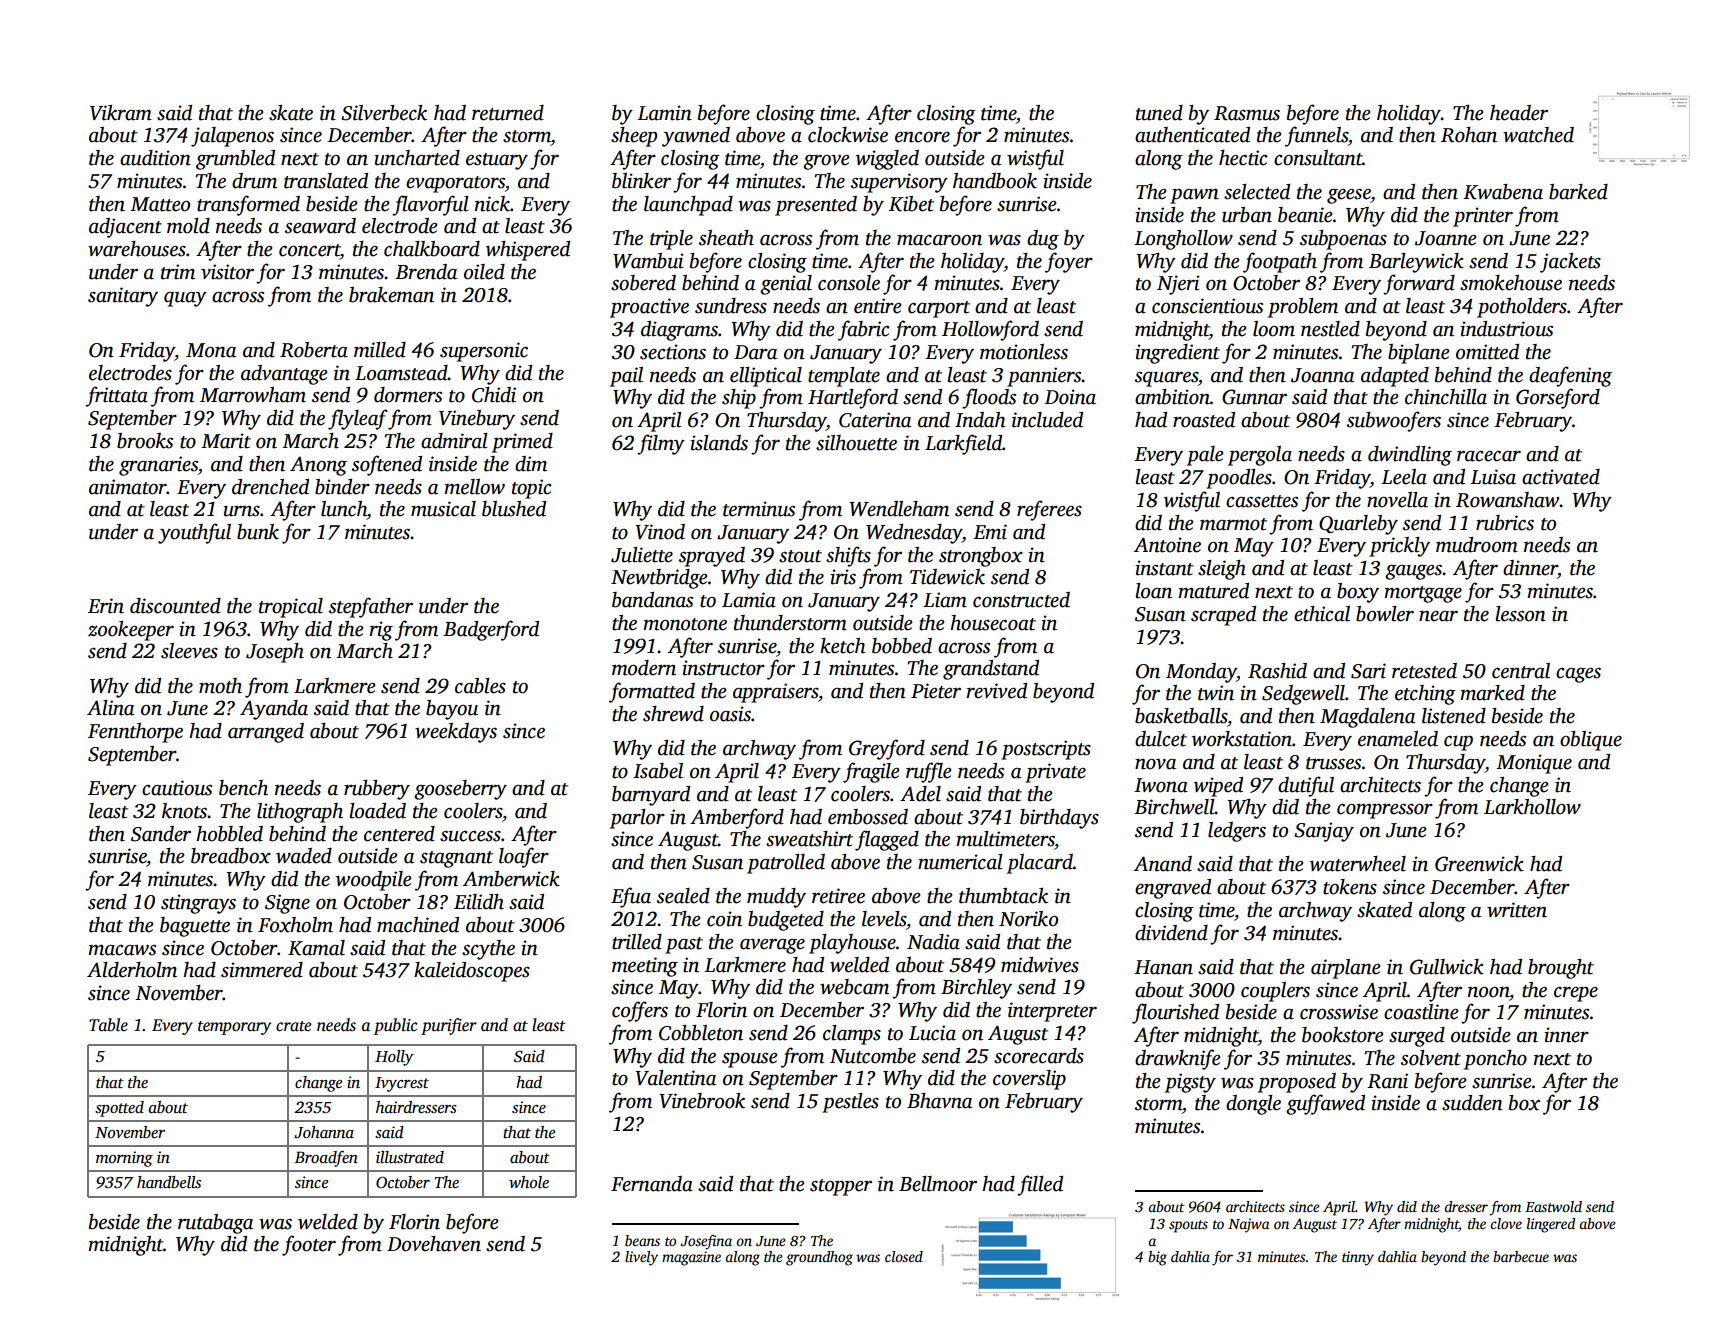 This image has width=1711, height=1322. Describe the element at coordinates (1222, 570) in the image. I see `sleigh` at that location.
